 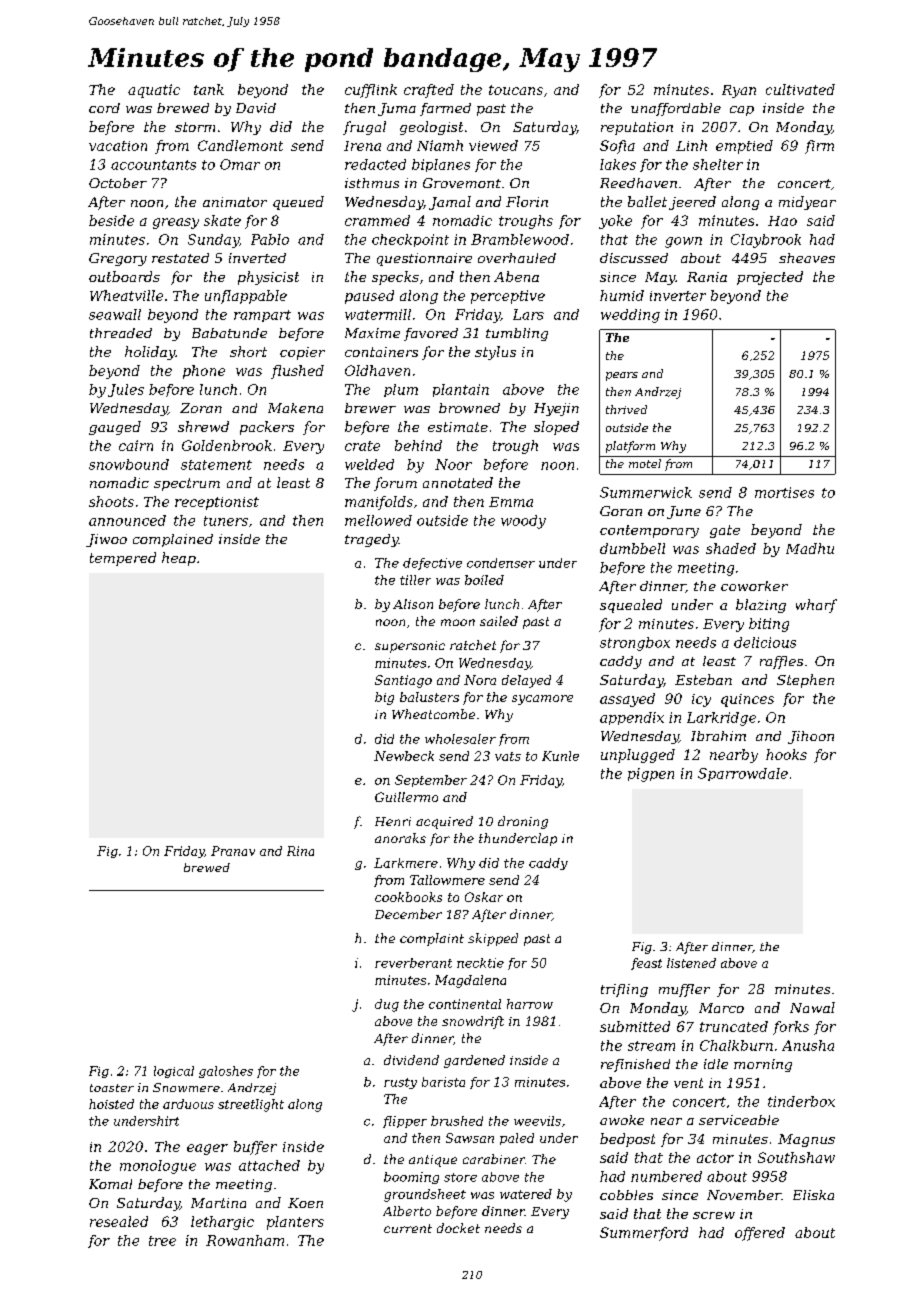 What do you see at coordinates (179, 559) in the page?
I see `heap` at bounding box center [179, 559].
